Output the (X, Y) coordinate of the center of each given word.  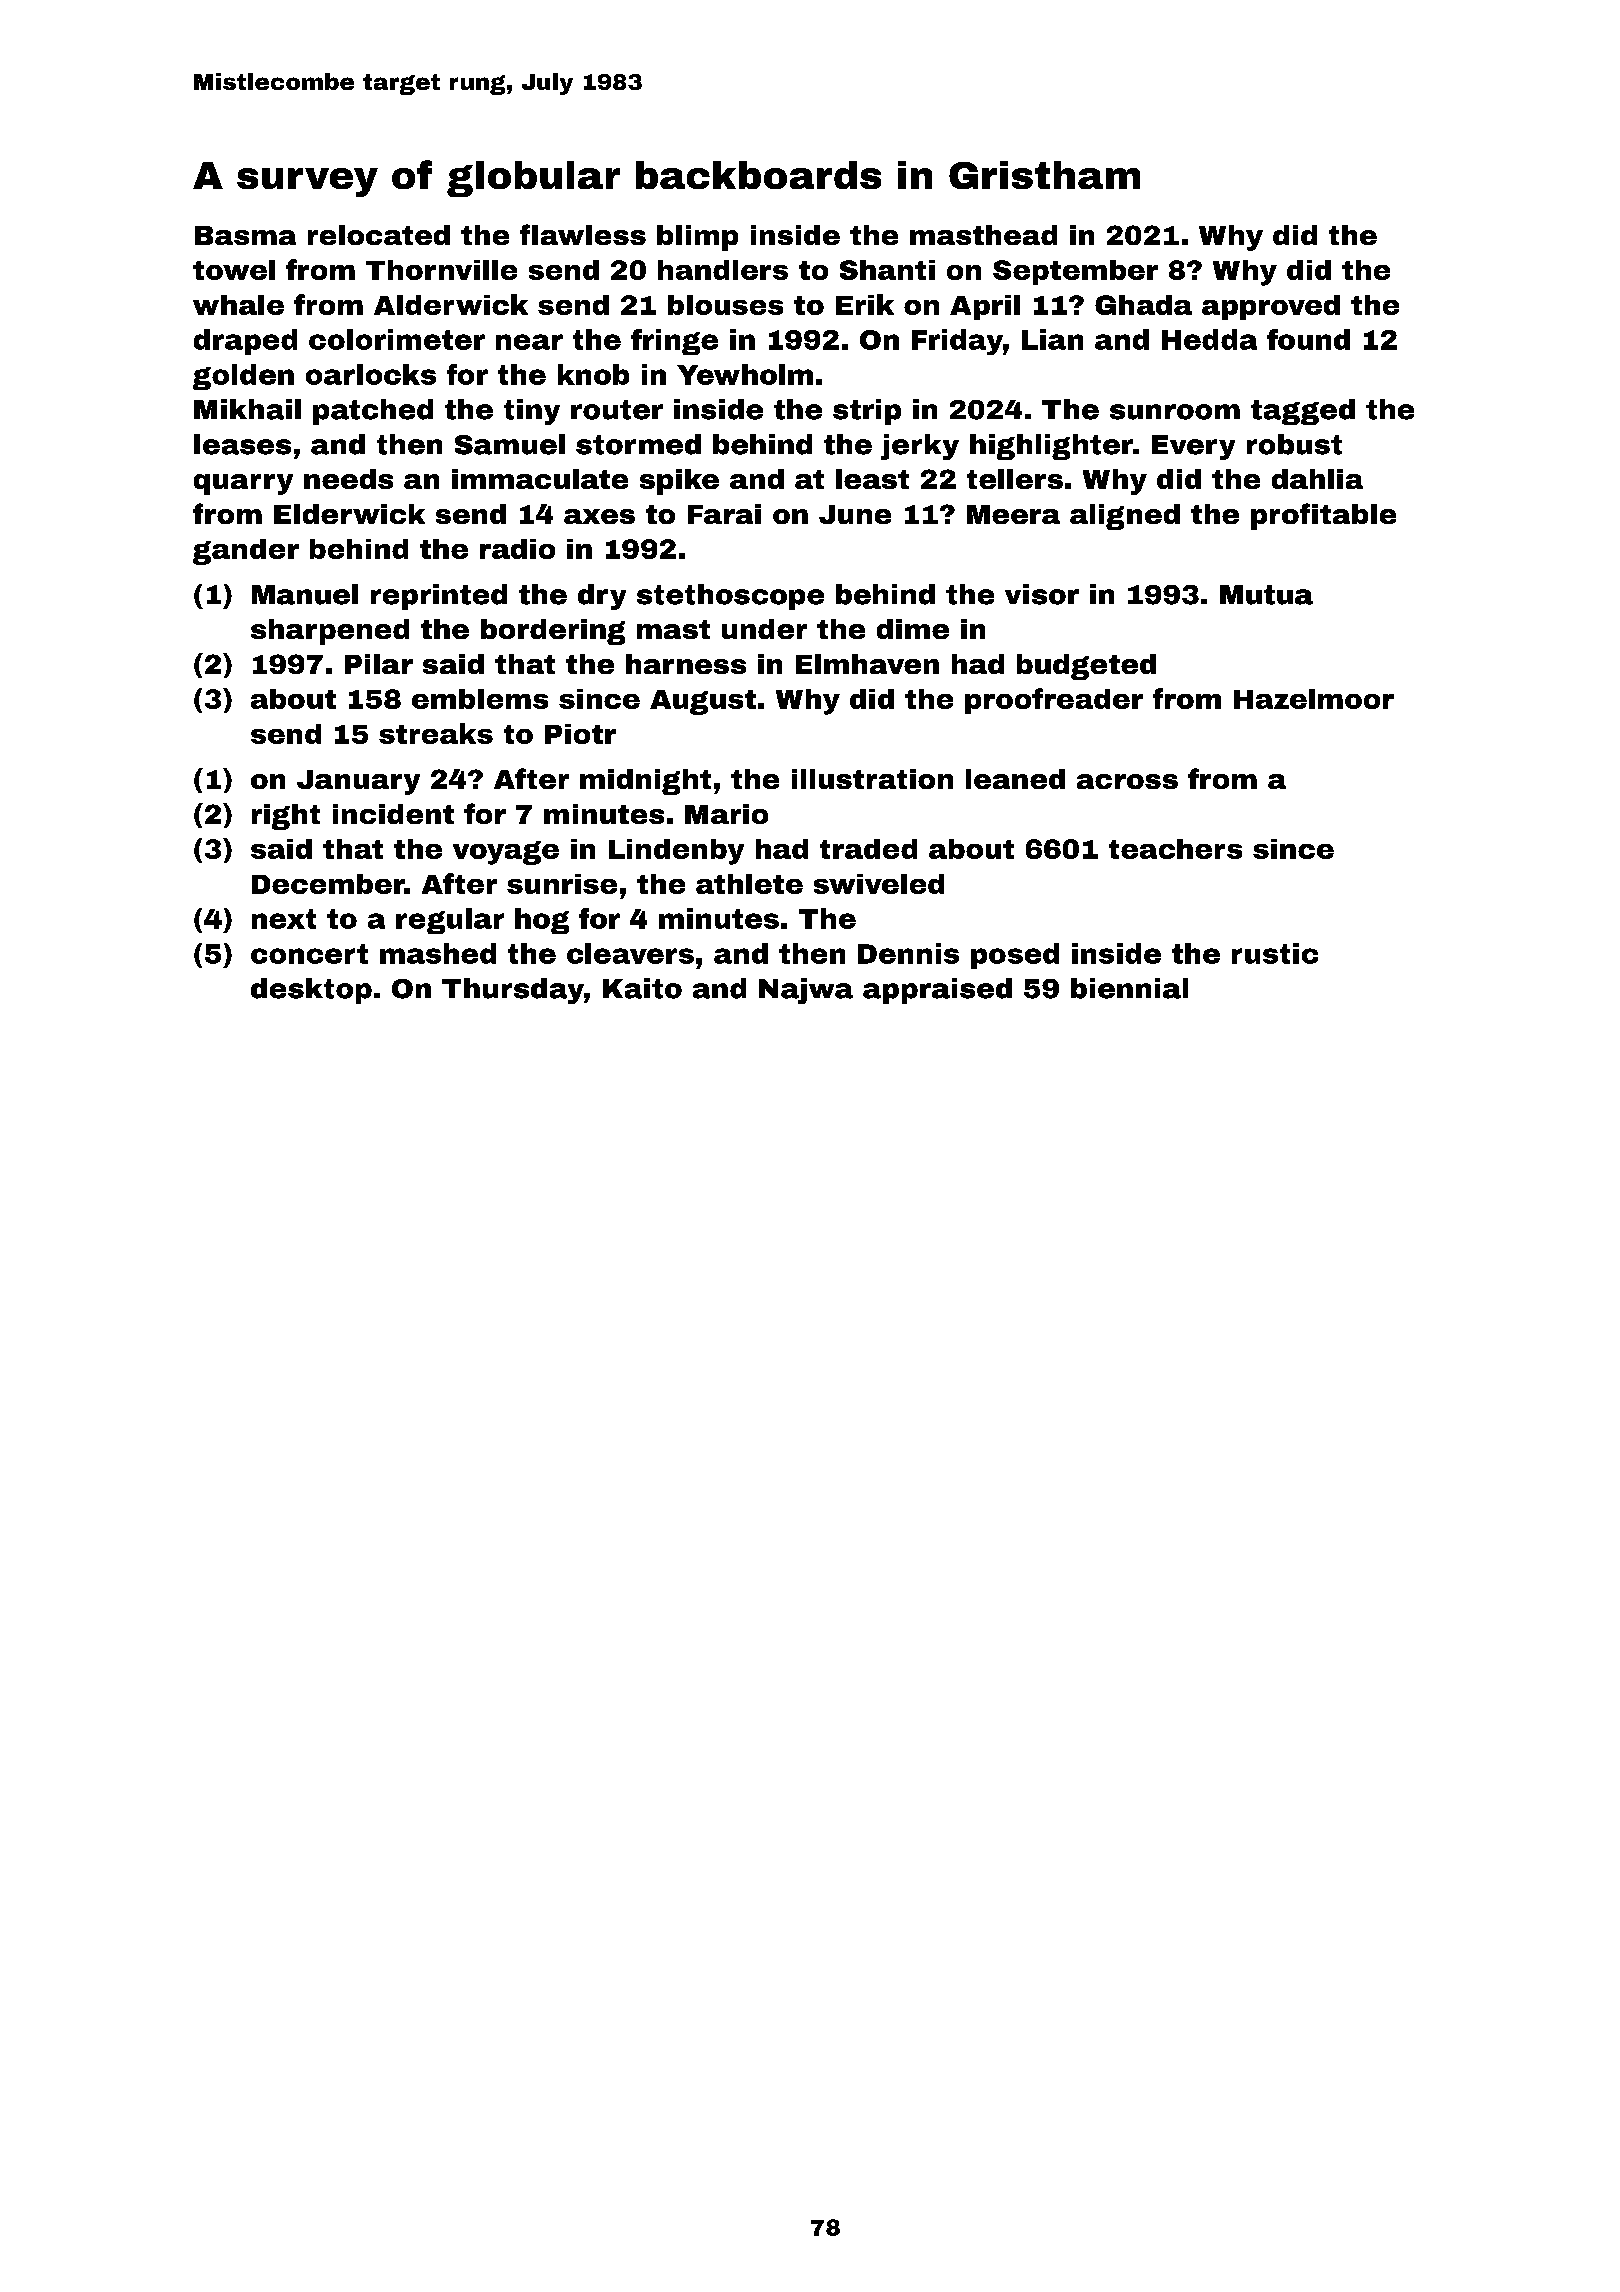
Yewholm (745, 374)
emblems (480, 699)
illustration (872, 779)
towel (234, 270)
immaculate (540, 479)
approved (1271, 307)
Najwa (806, 991)
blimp (697, 238)
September (1075, 272)
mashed (438, 953)
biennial (1129, 988)
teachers (1175, 849)
